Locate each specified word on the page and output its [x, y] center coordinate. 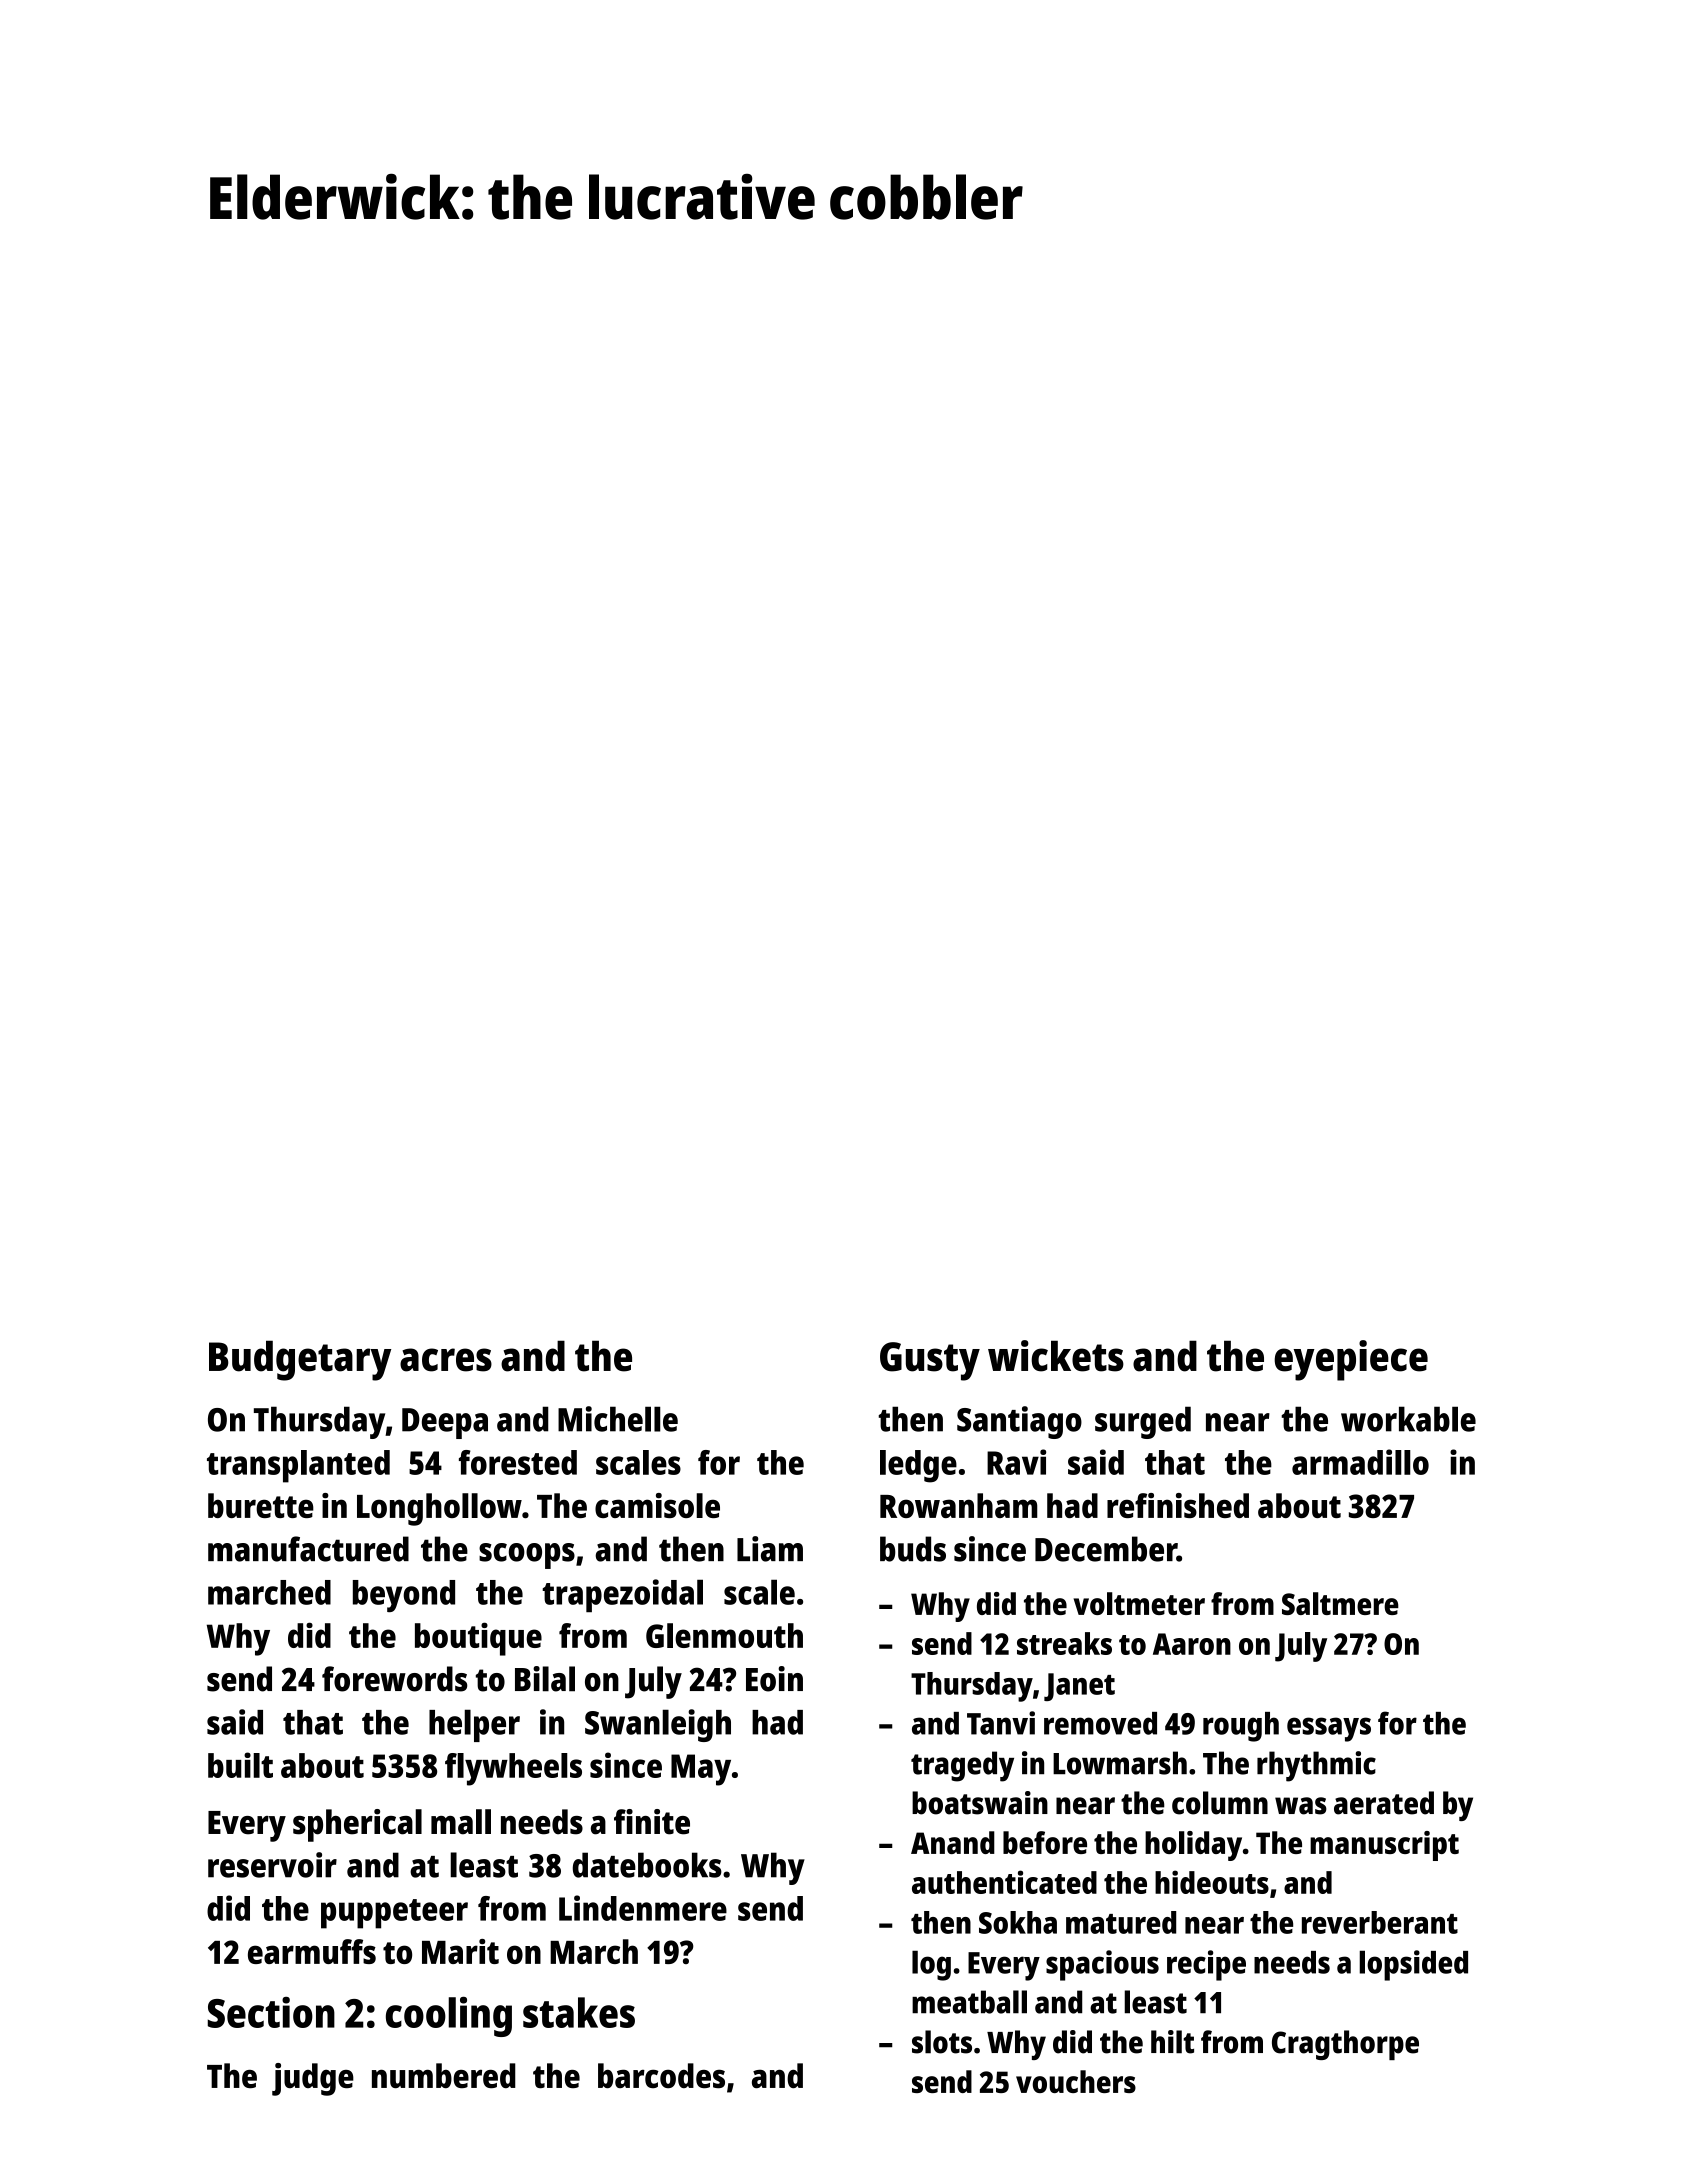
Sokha [1018, 1922]
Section [271, 2012]
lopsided [1413, 1965]
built [240, 1765]
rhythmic [1316, 1766]
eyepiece [1351, 1360]
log [931, 1965]
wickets [1056, 1356]
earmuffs [312, 1951]
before [1045, 1842]
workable [1408, 1419]
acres [446, 1360]
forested [518, 1462]
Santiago [1019, 1422]
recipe [1206, 1965]
